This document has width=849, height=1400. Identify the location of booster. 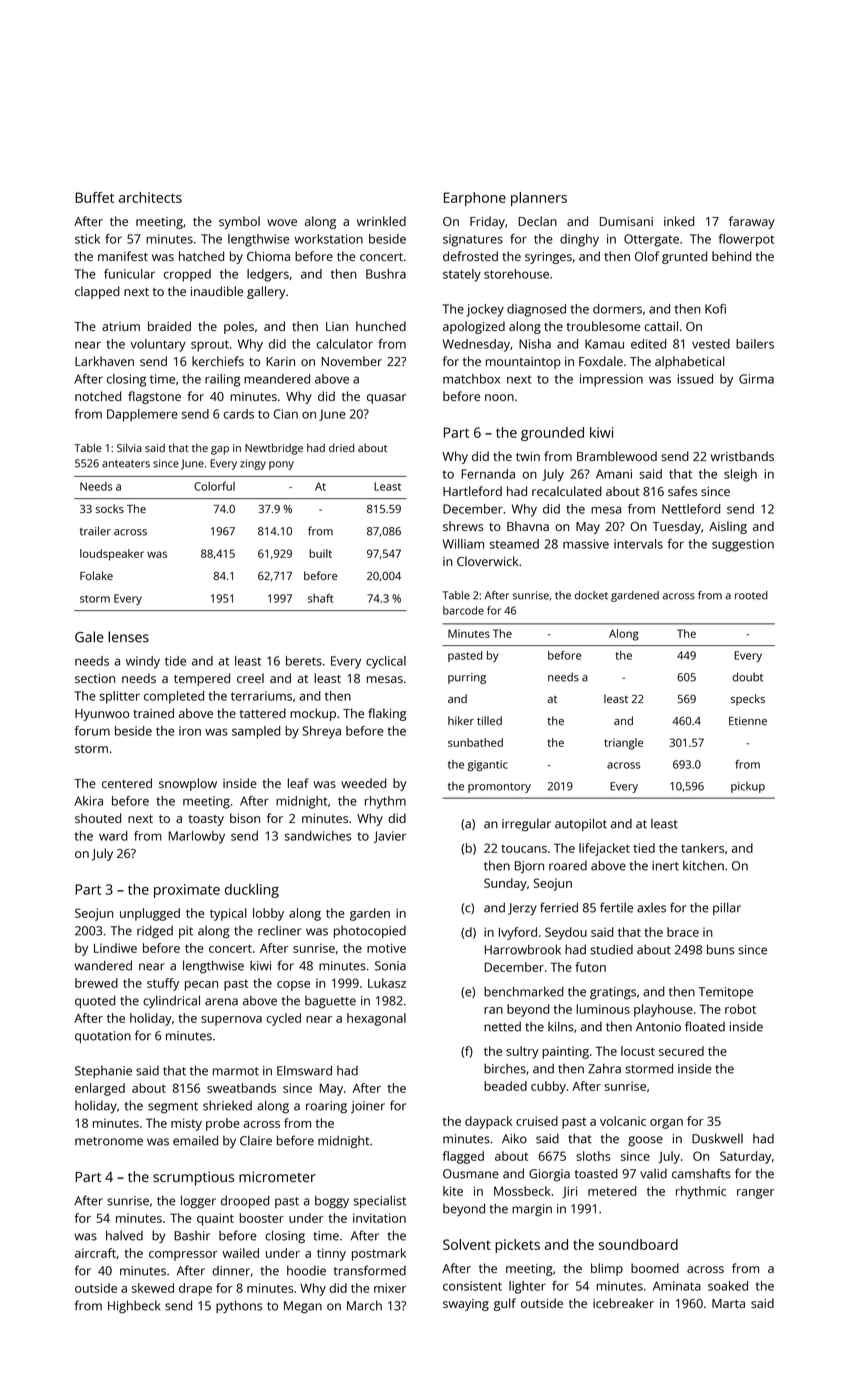
(261, 1218).
